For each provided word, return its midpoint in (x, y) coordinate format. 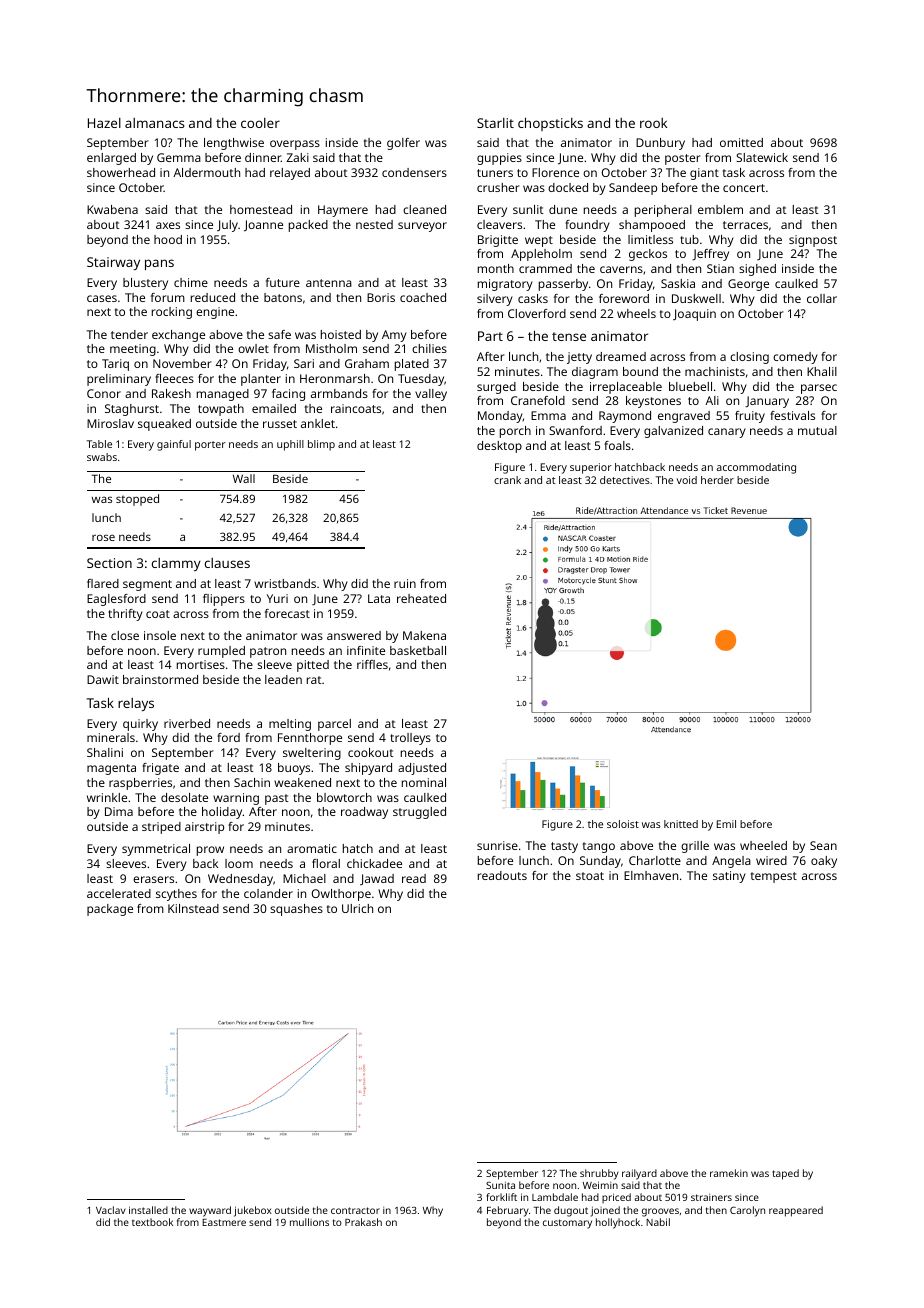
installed (148, 1210)
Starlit (495, 123)
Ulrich (357, 908)
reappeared (796, 1211)
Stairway (113, 263)
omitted (741, 142)
